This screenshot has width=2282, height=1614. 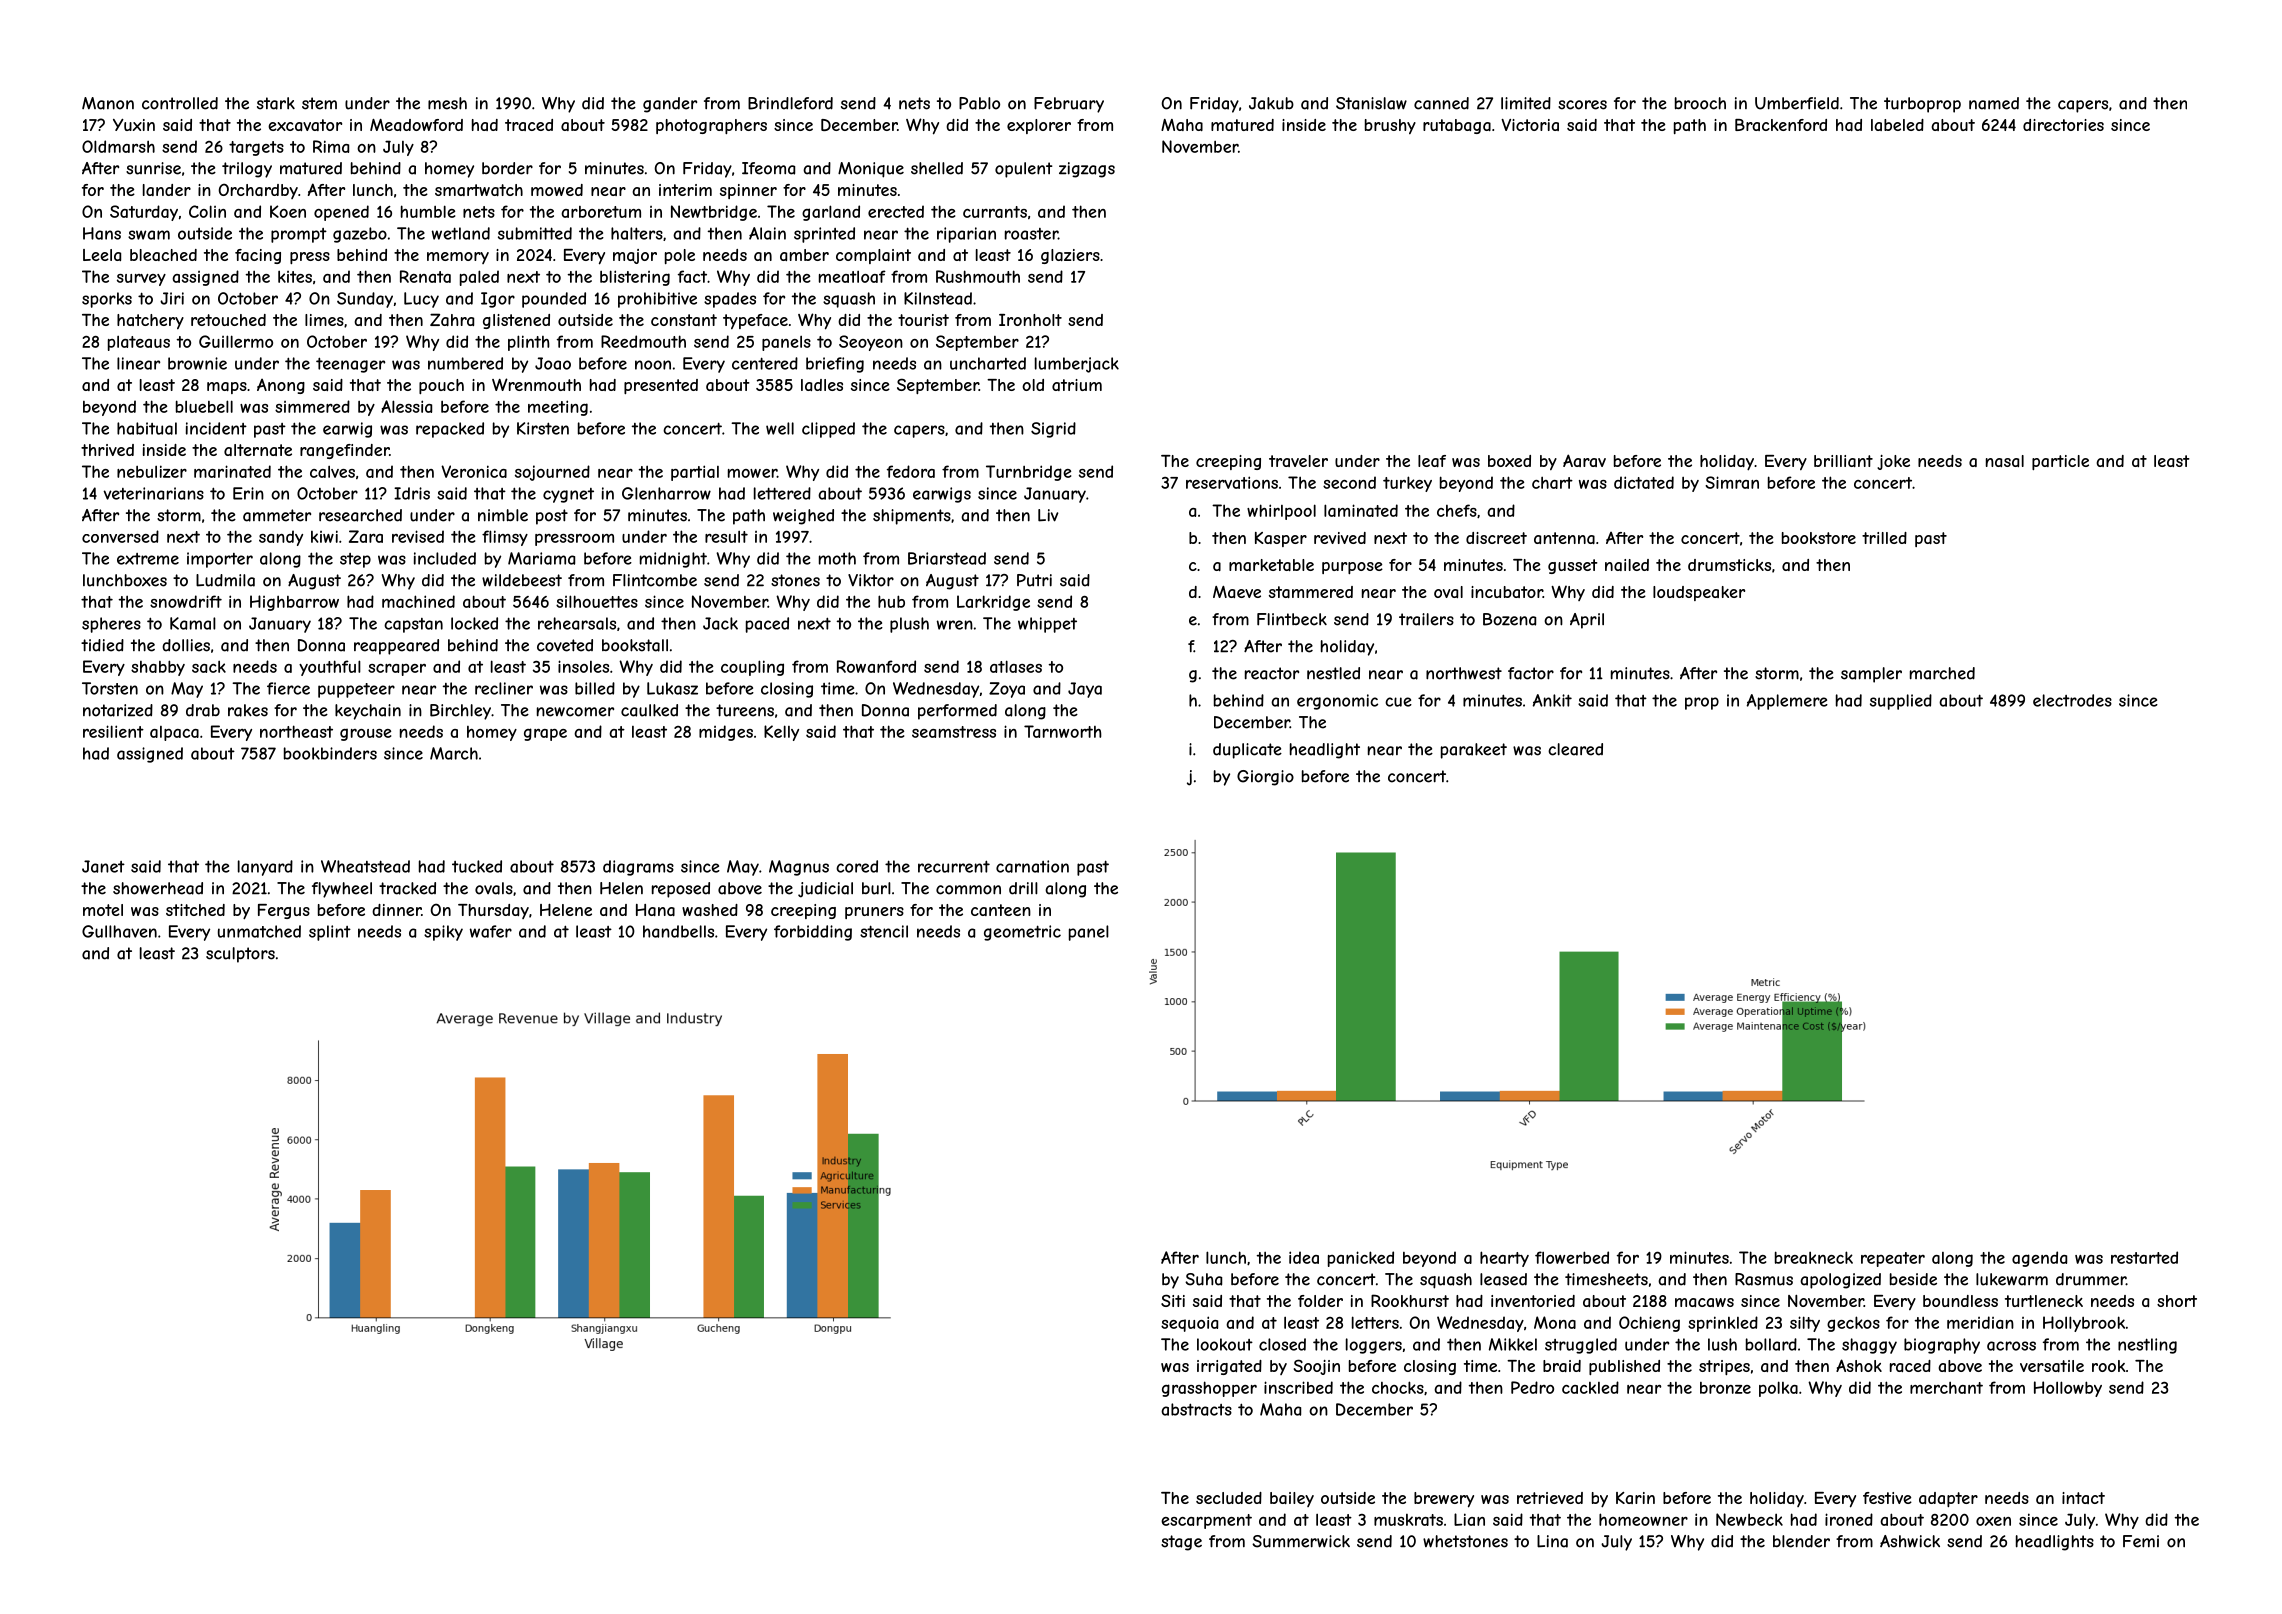 I want to click on reactor, so click(x=1272, y=673).
